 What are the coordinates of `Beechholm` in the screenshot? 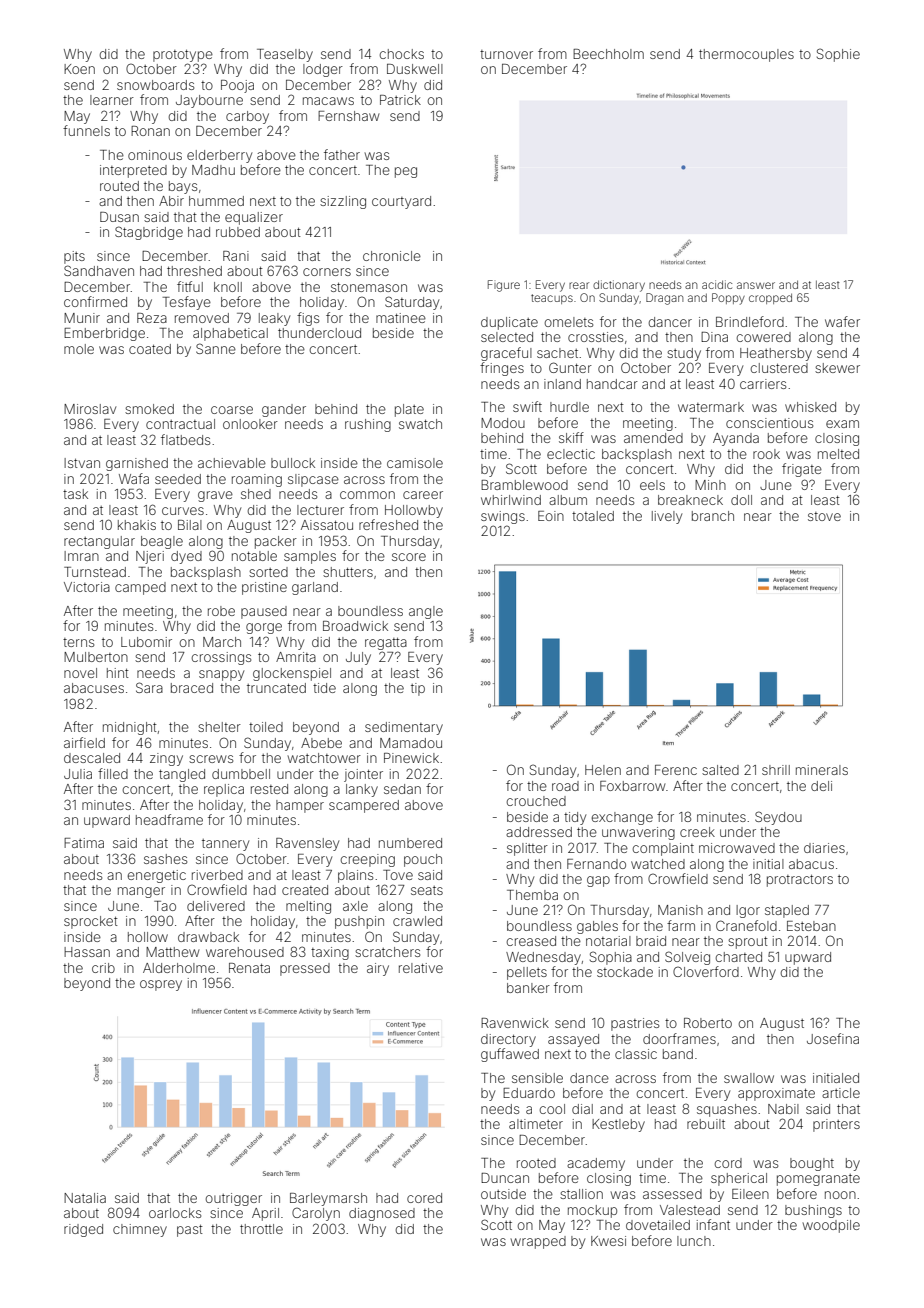 It's located at (608, 54).
